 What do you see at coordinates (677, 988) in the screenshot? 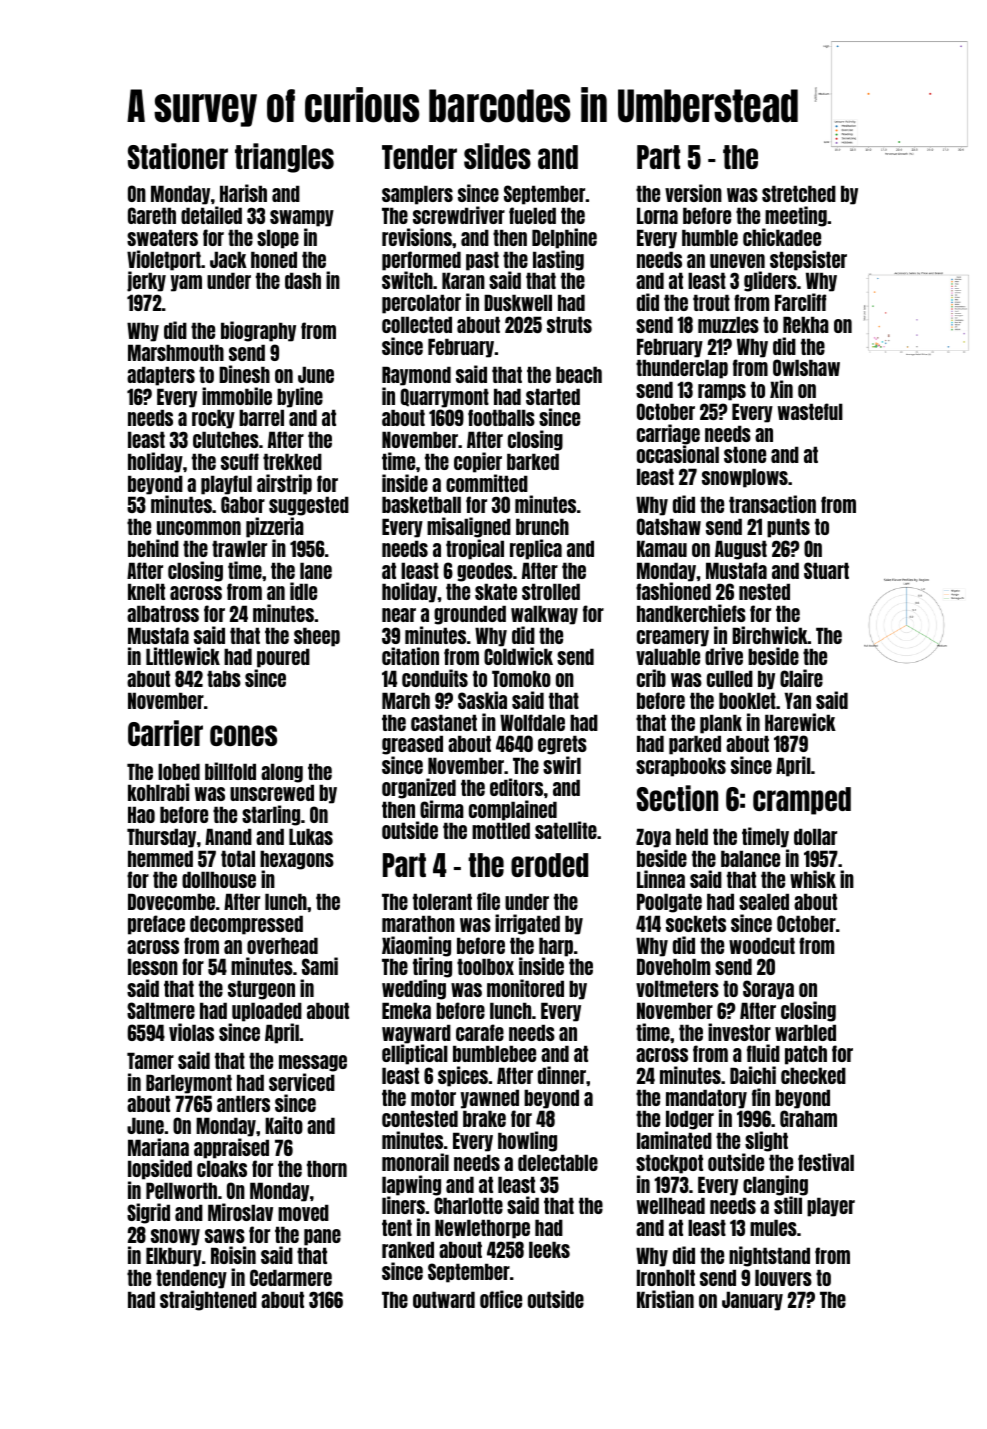
I see `voltmeters` at bounding box center [677, 988].
